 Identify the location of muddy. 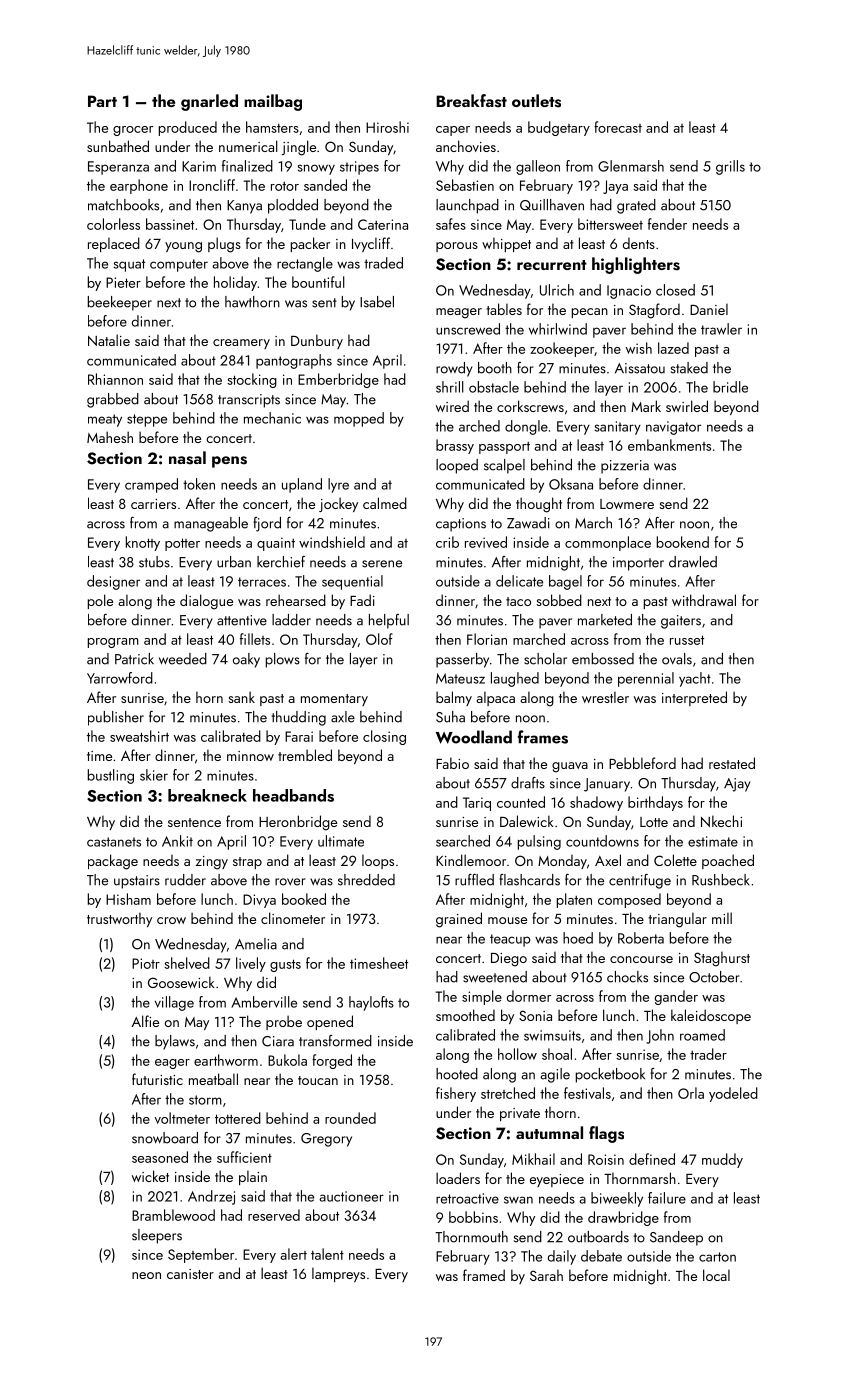
(722, 1160).
